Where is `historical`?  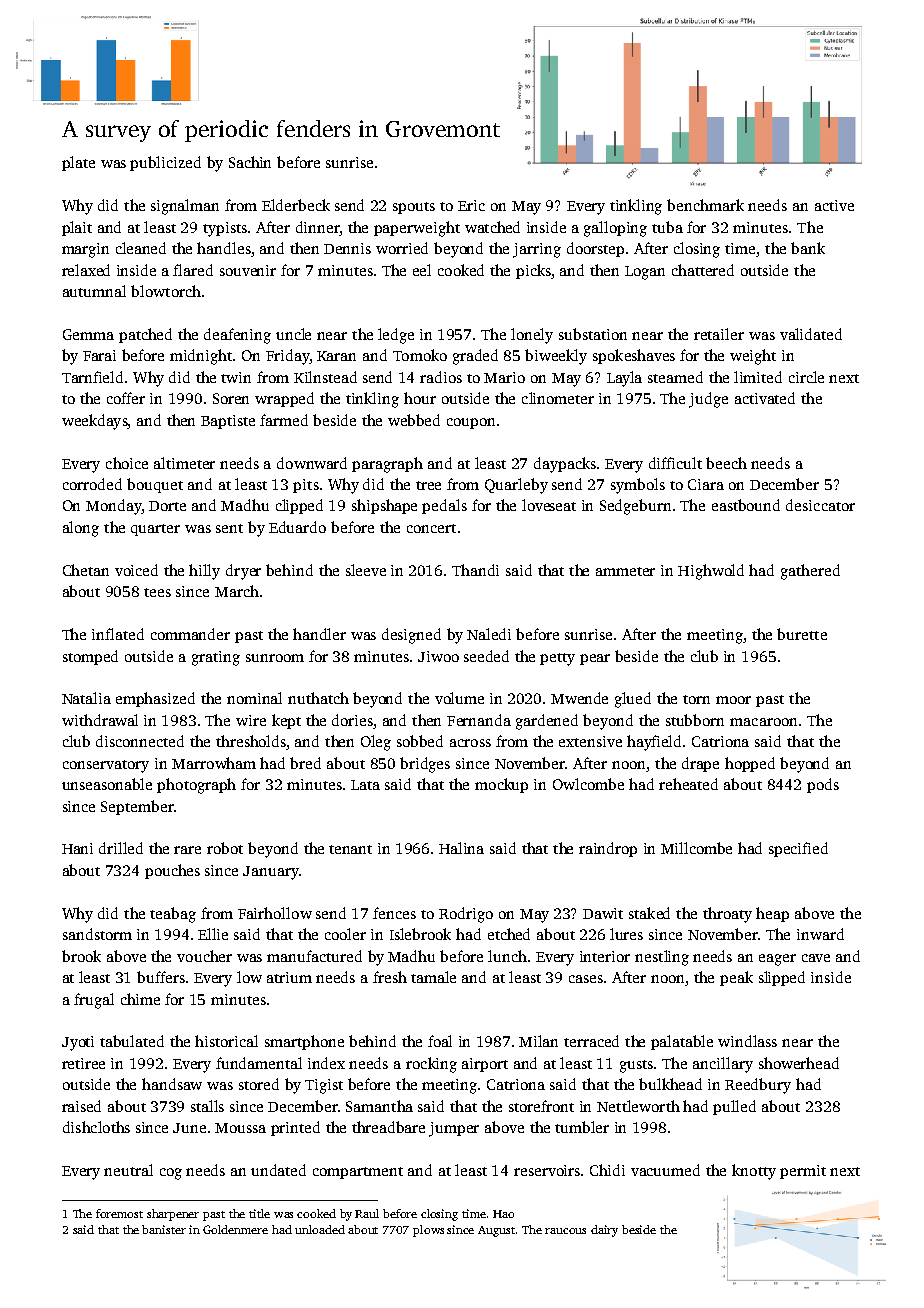
historical is located at coordinates (226, 1041).
